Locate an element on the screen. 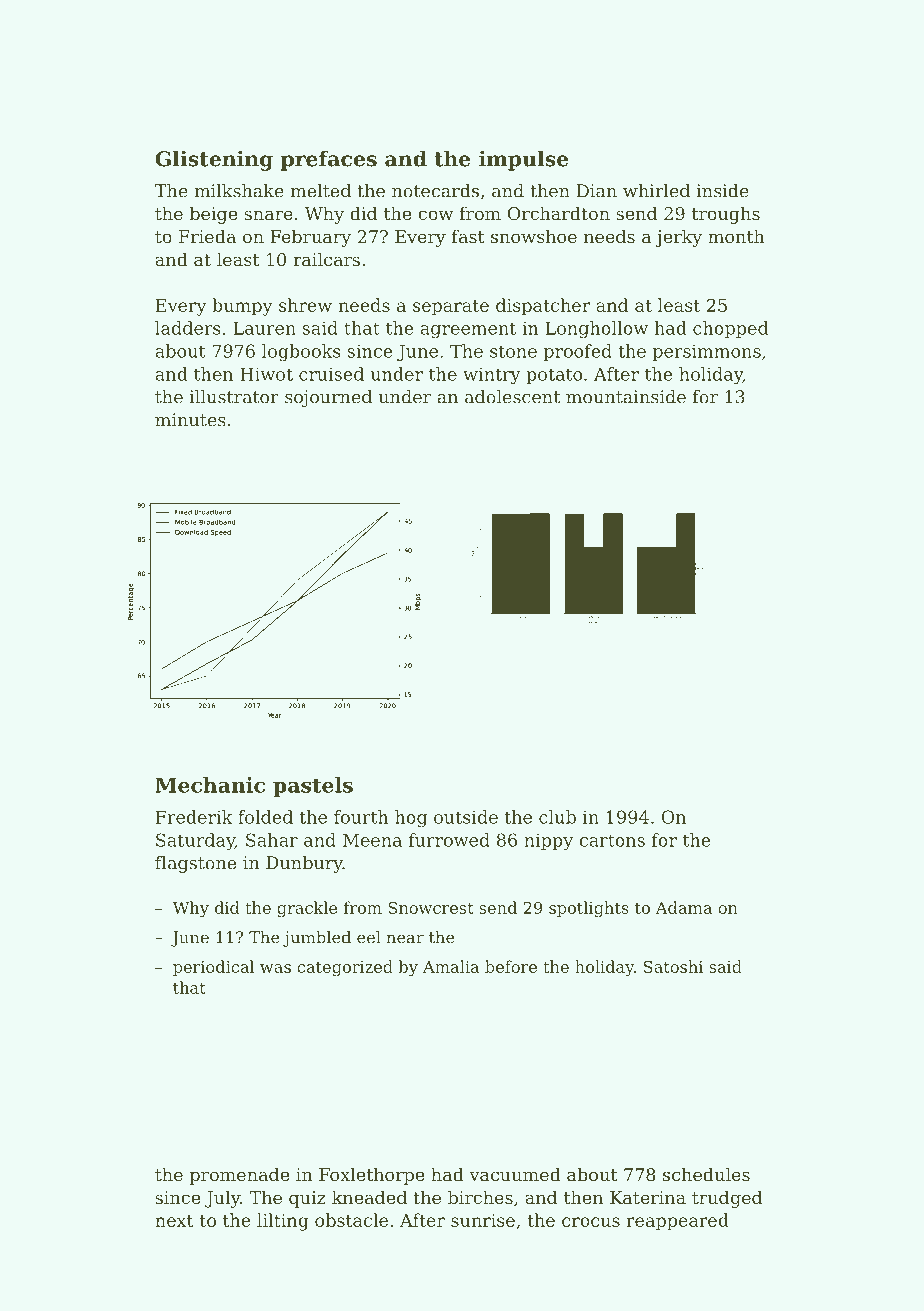 The width and height of the screenshot is (924, 1311). potato is located at coordinates (554, 376).
